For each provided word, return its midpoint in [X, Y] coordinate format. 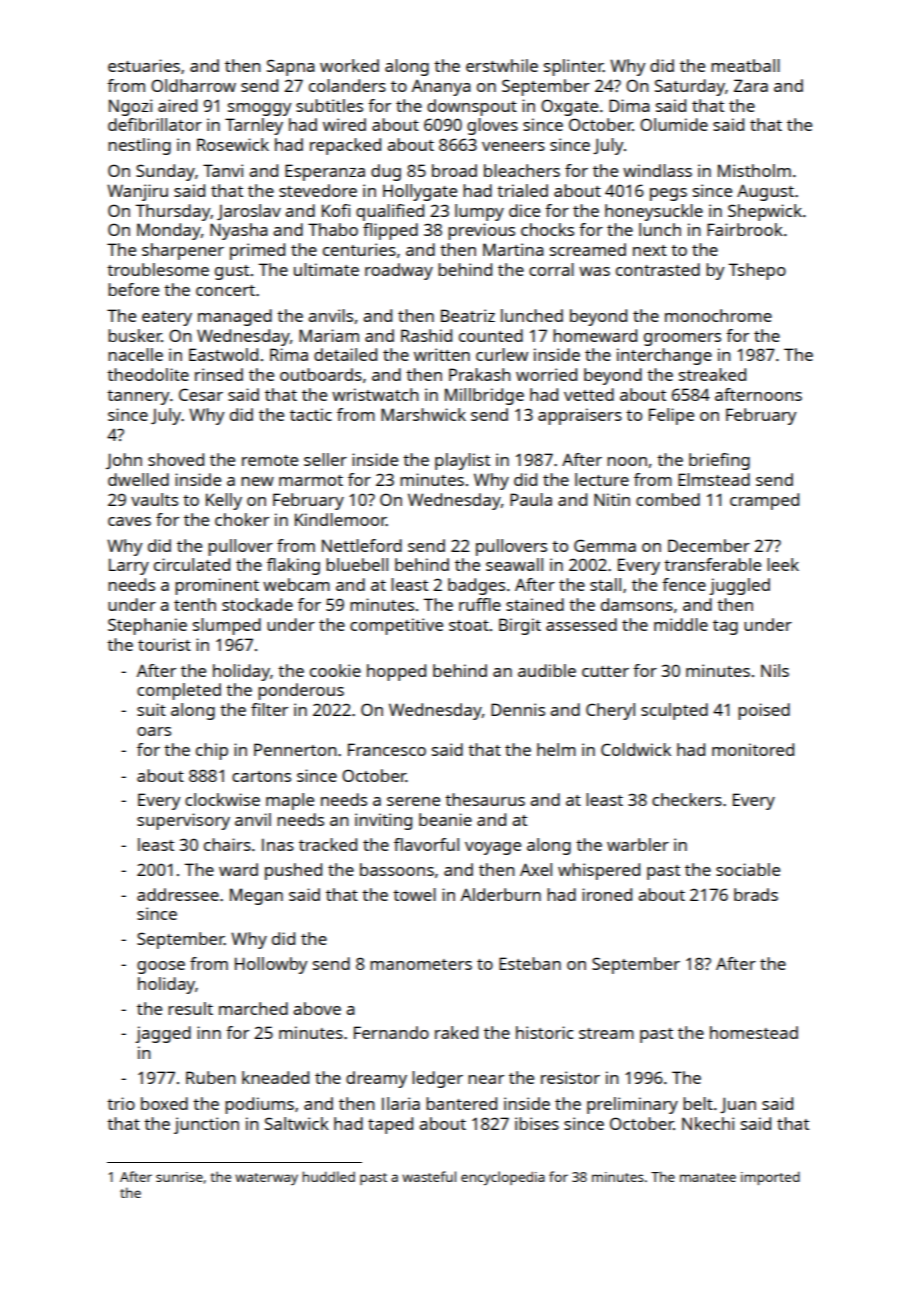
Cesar [201, 394]
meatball [745, 65]
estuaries [144, 65]
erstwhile [502, 65]
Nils [775, 670]
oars [154, 731]
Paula [531, 499]
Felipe [671, 416]
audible [547, 670]
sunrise [179, 1177]
